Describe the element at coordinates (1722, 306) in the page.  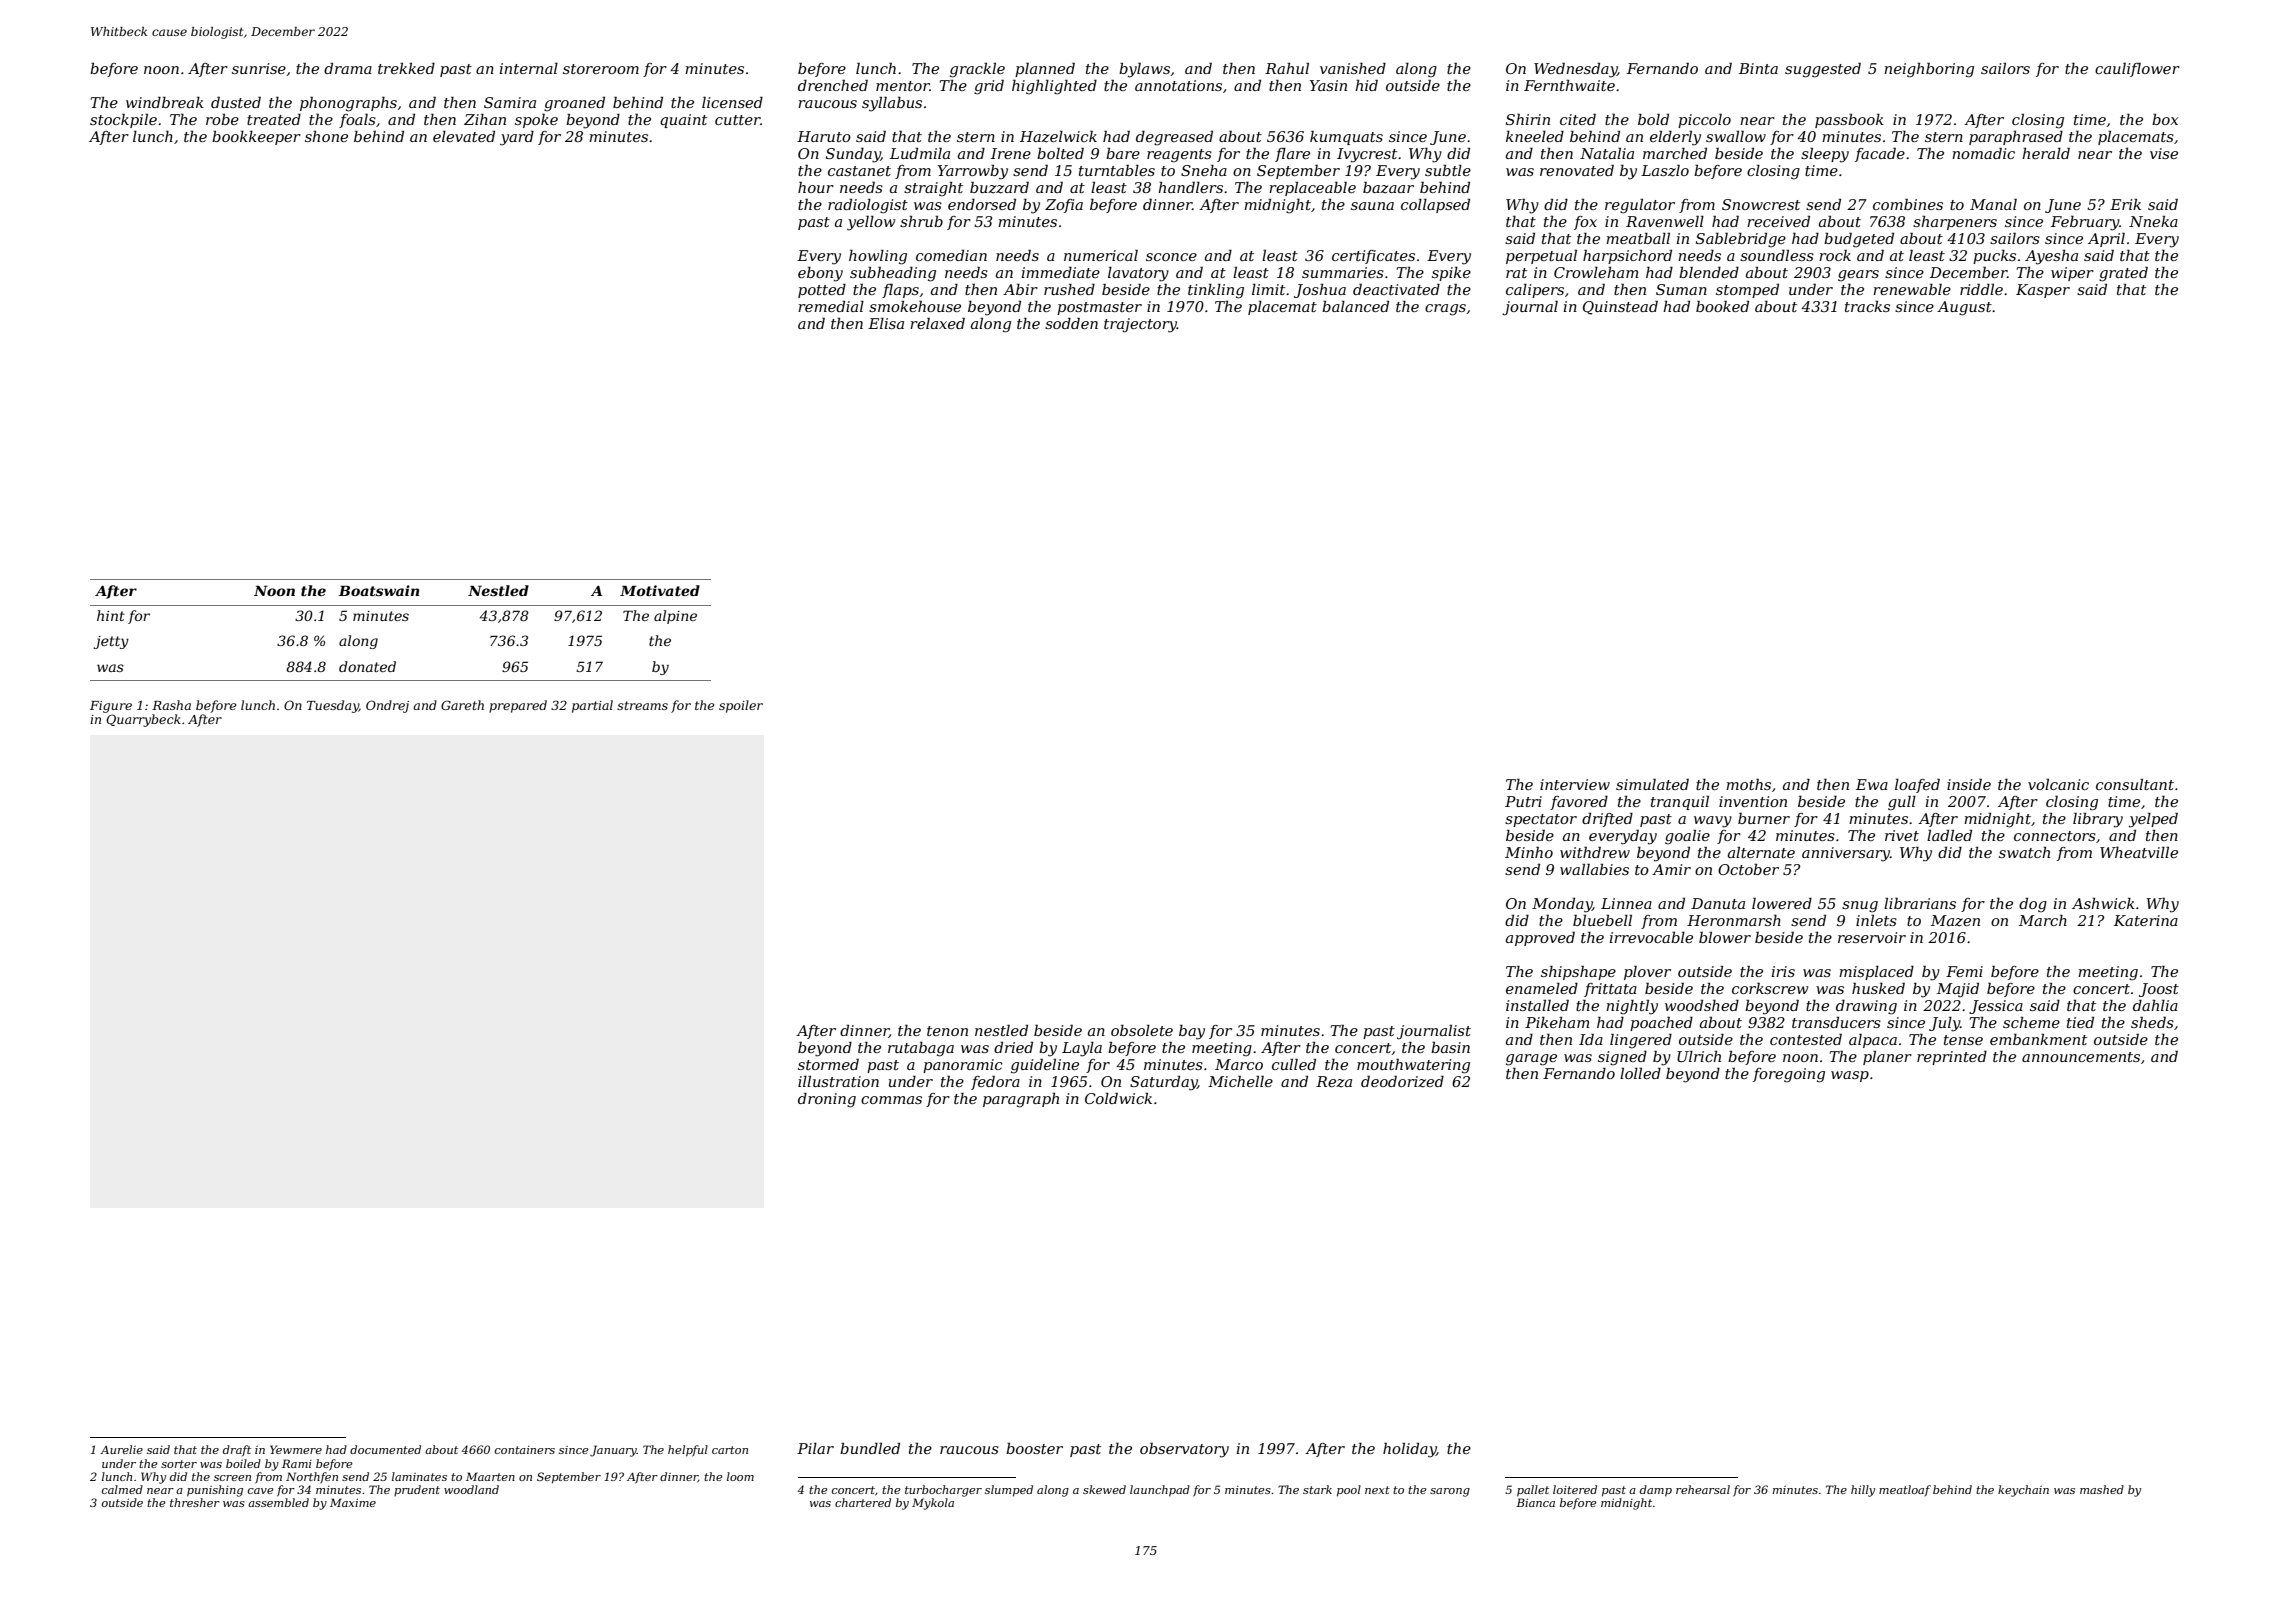
I see `booked` at that location.
